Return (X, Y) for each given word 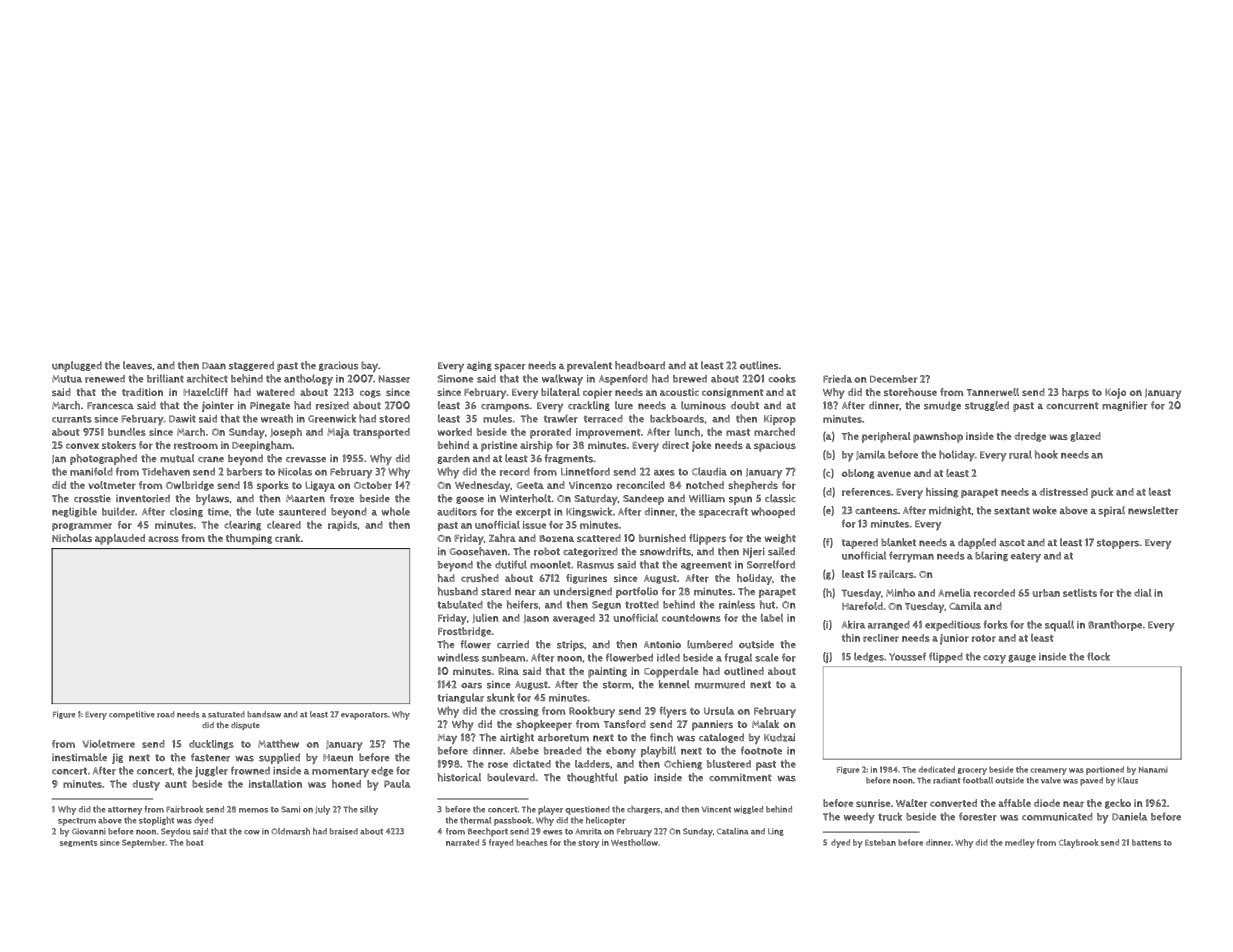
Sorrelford (771, 564)
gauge (1022, 658)
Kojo (1115, 393)
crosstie (92, 498)
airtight (517, 738)
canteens (876, 511)
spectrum (77, 822)
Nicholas (72, 538)
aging (479, 366)
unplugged (77, 366)
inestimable (79, 757)
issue (534, 525)
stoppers (1118, 544)
